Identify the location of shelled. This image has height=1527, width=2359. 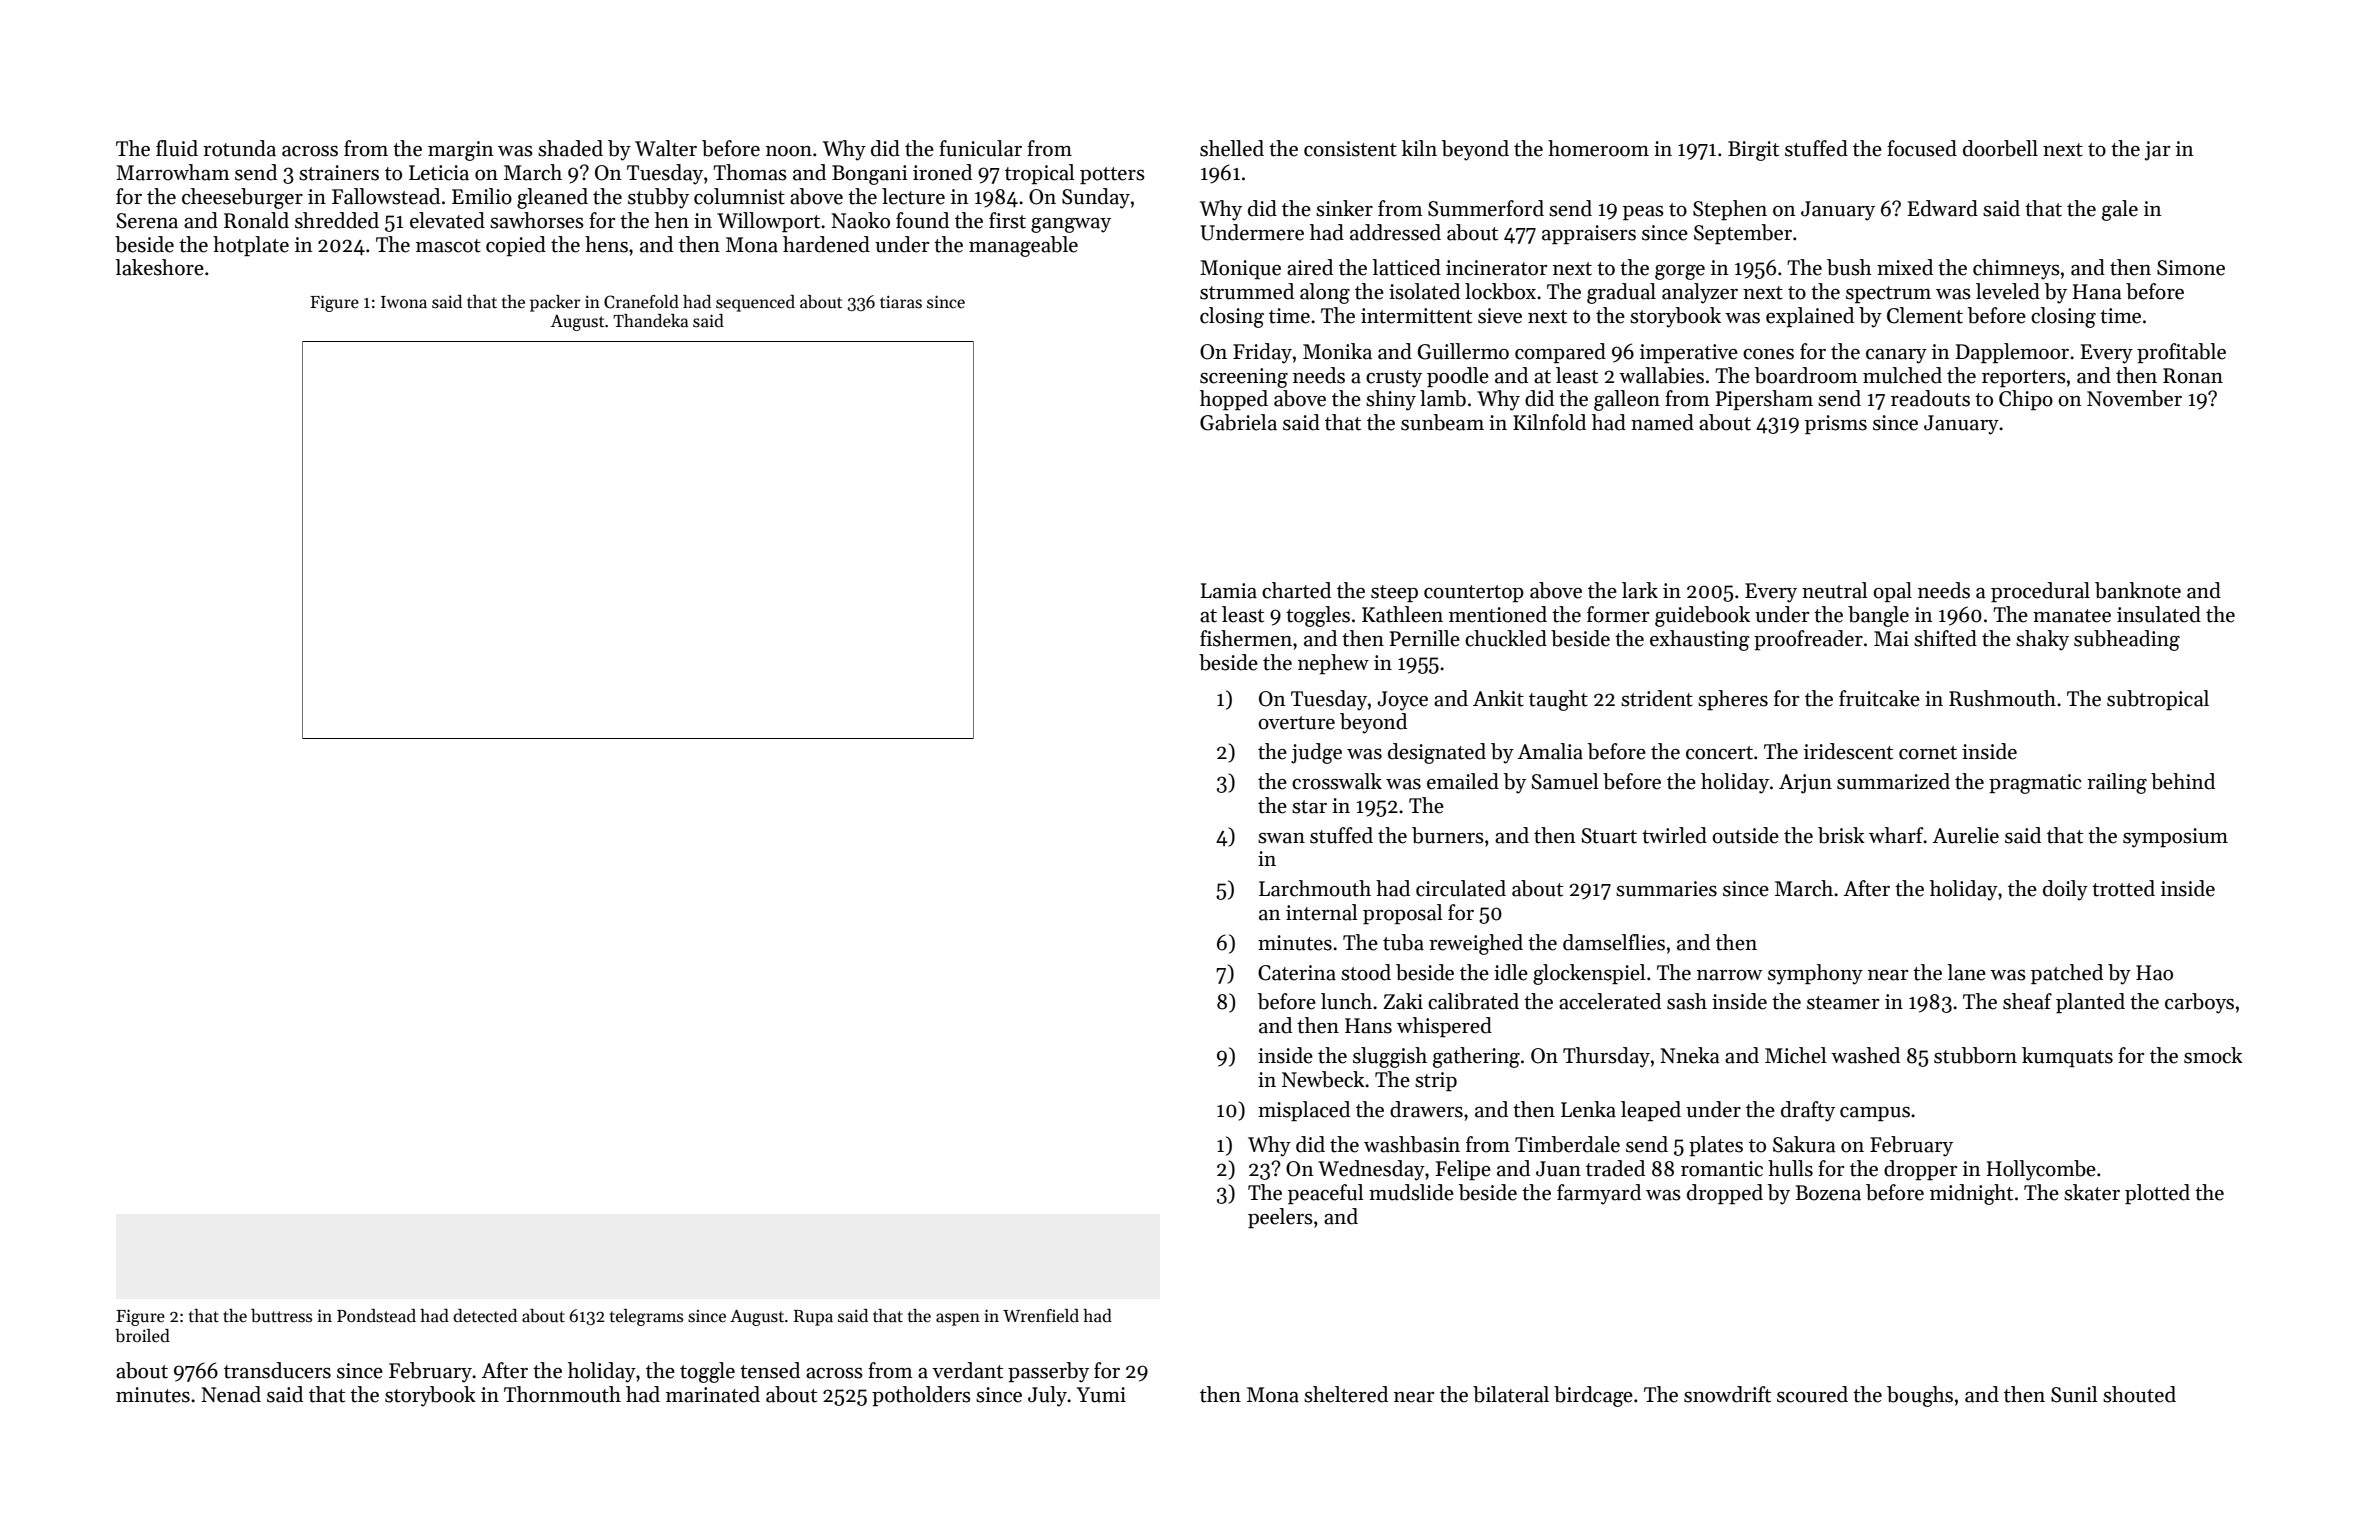
(1232, 148).
